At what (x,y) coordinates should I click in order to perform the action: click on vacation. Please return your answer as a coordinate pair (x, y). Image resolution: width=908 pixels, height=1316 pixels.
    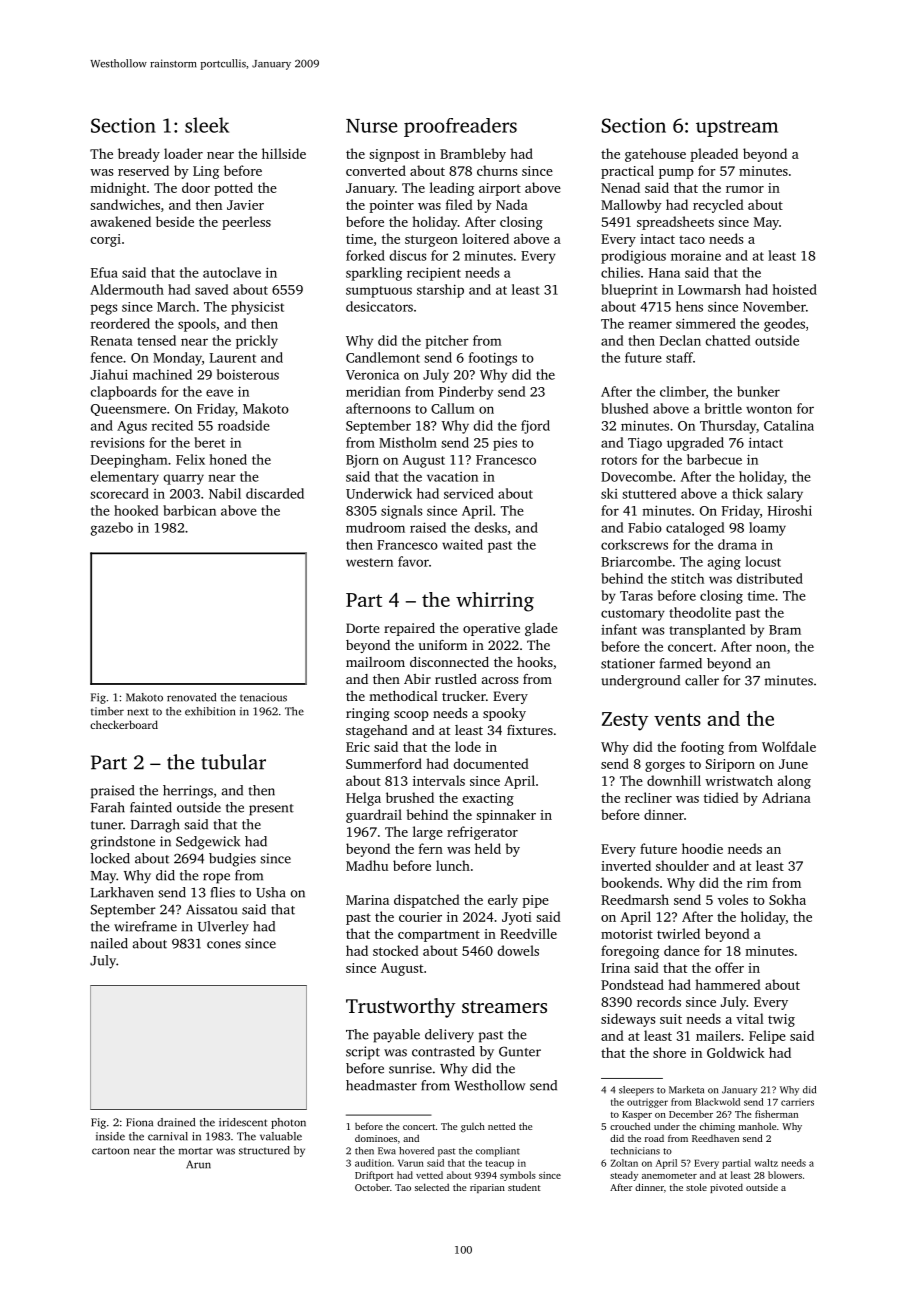
    Looking at the image, I should click on (452, 477).
